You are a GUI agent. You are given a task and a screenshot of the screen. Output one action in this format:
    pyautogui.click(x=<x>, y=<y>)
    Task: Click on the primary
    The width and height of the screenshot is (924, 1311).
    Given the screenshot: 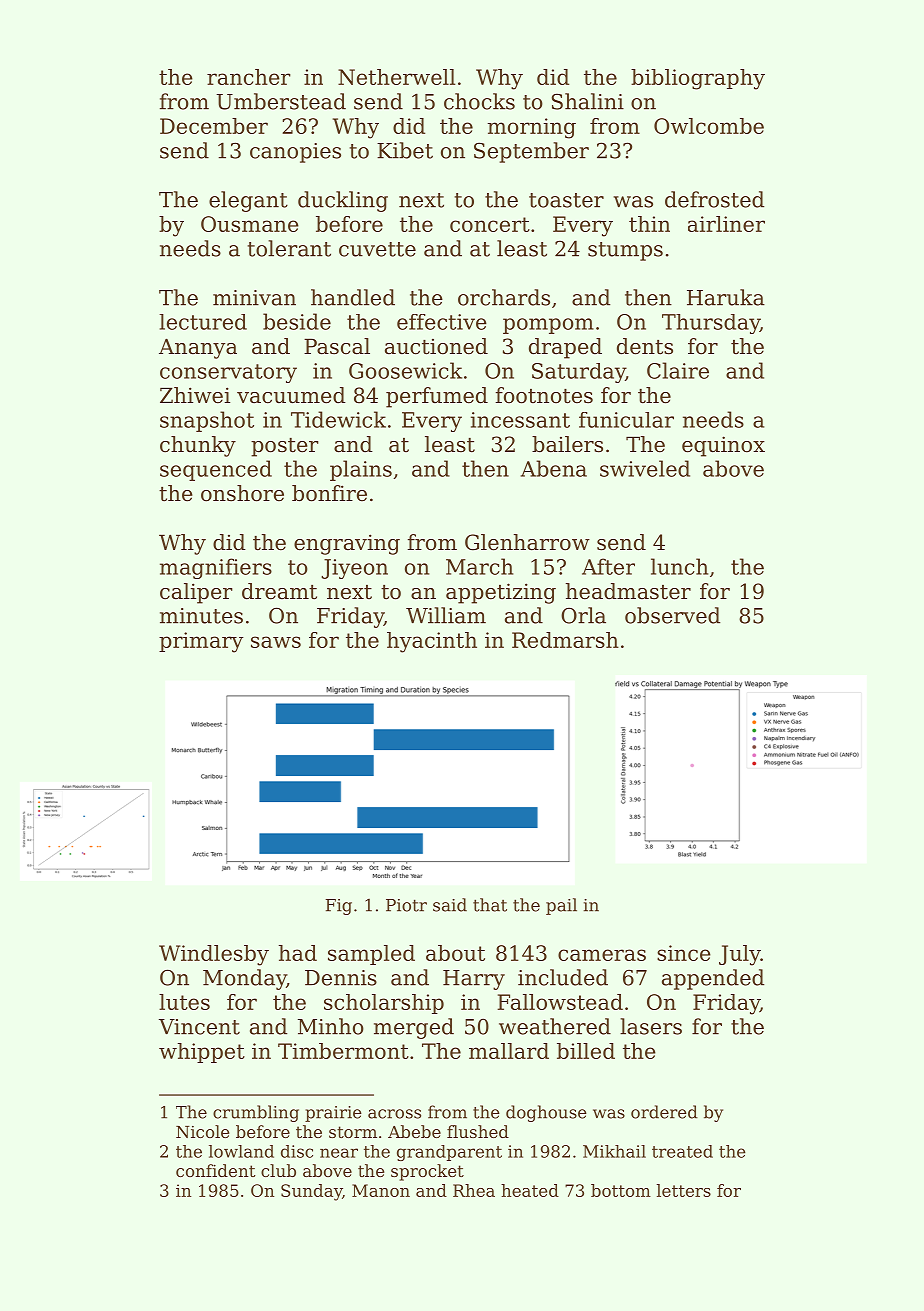 What is the action you would take?
    pyautogui.click(x=201, y=642)
